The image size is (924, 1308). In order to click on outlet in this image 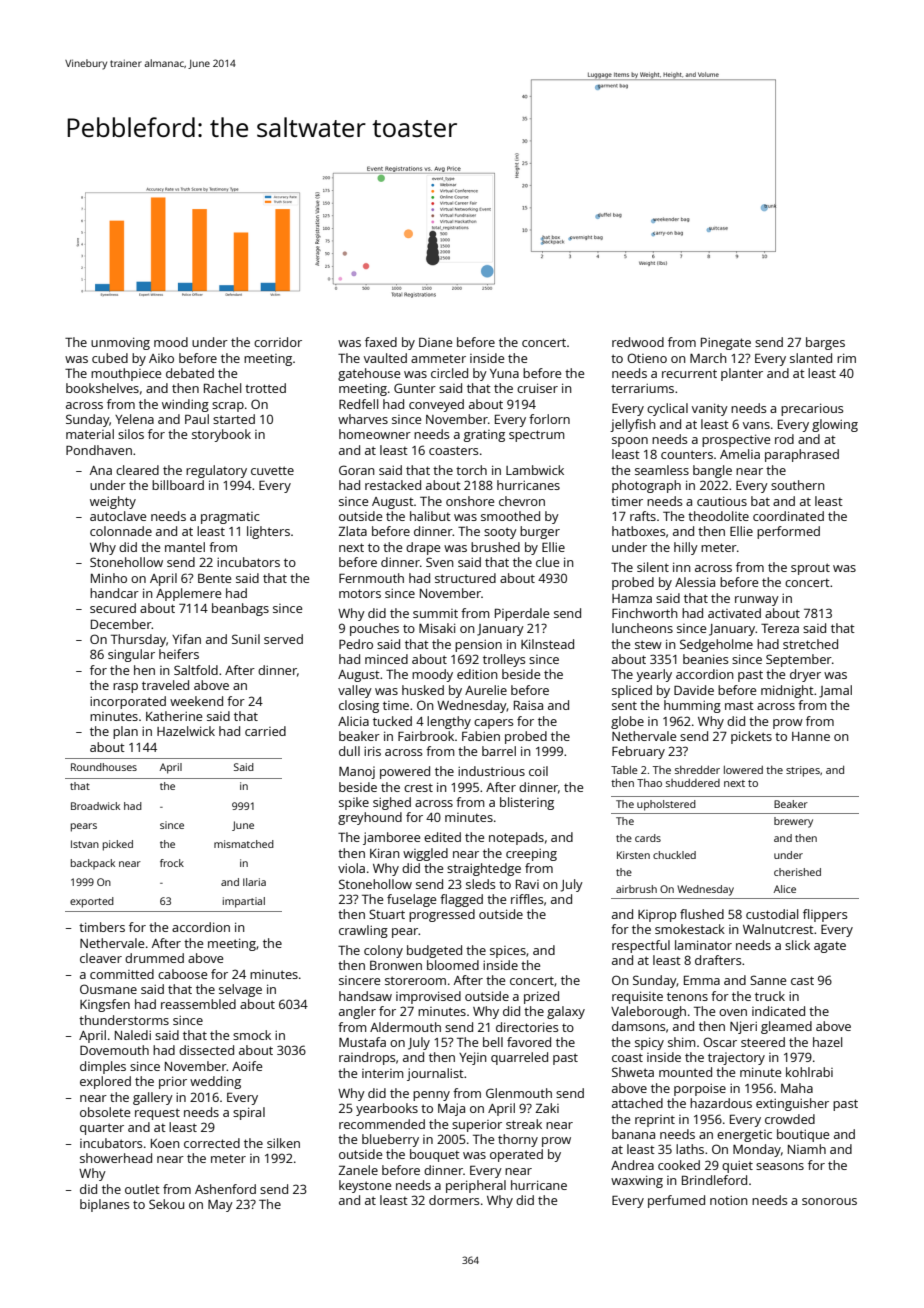, I will do `click(142, 1189)`.
